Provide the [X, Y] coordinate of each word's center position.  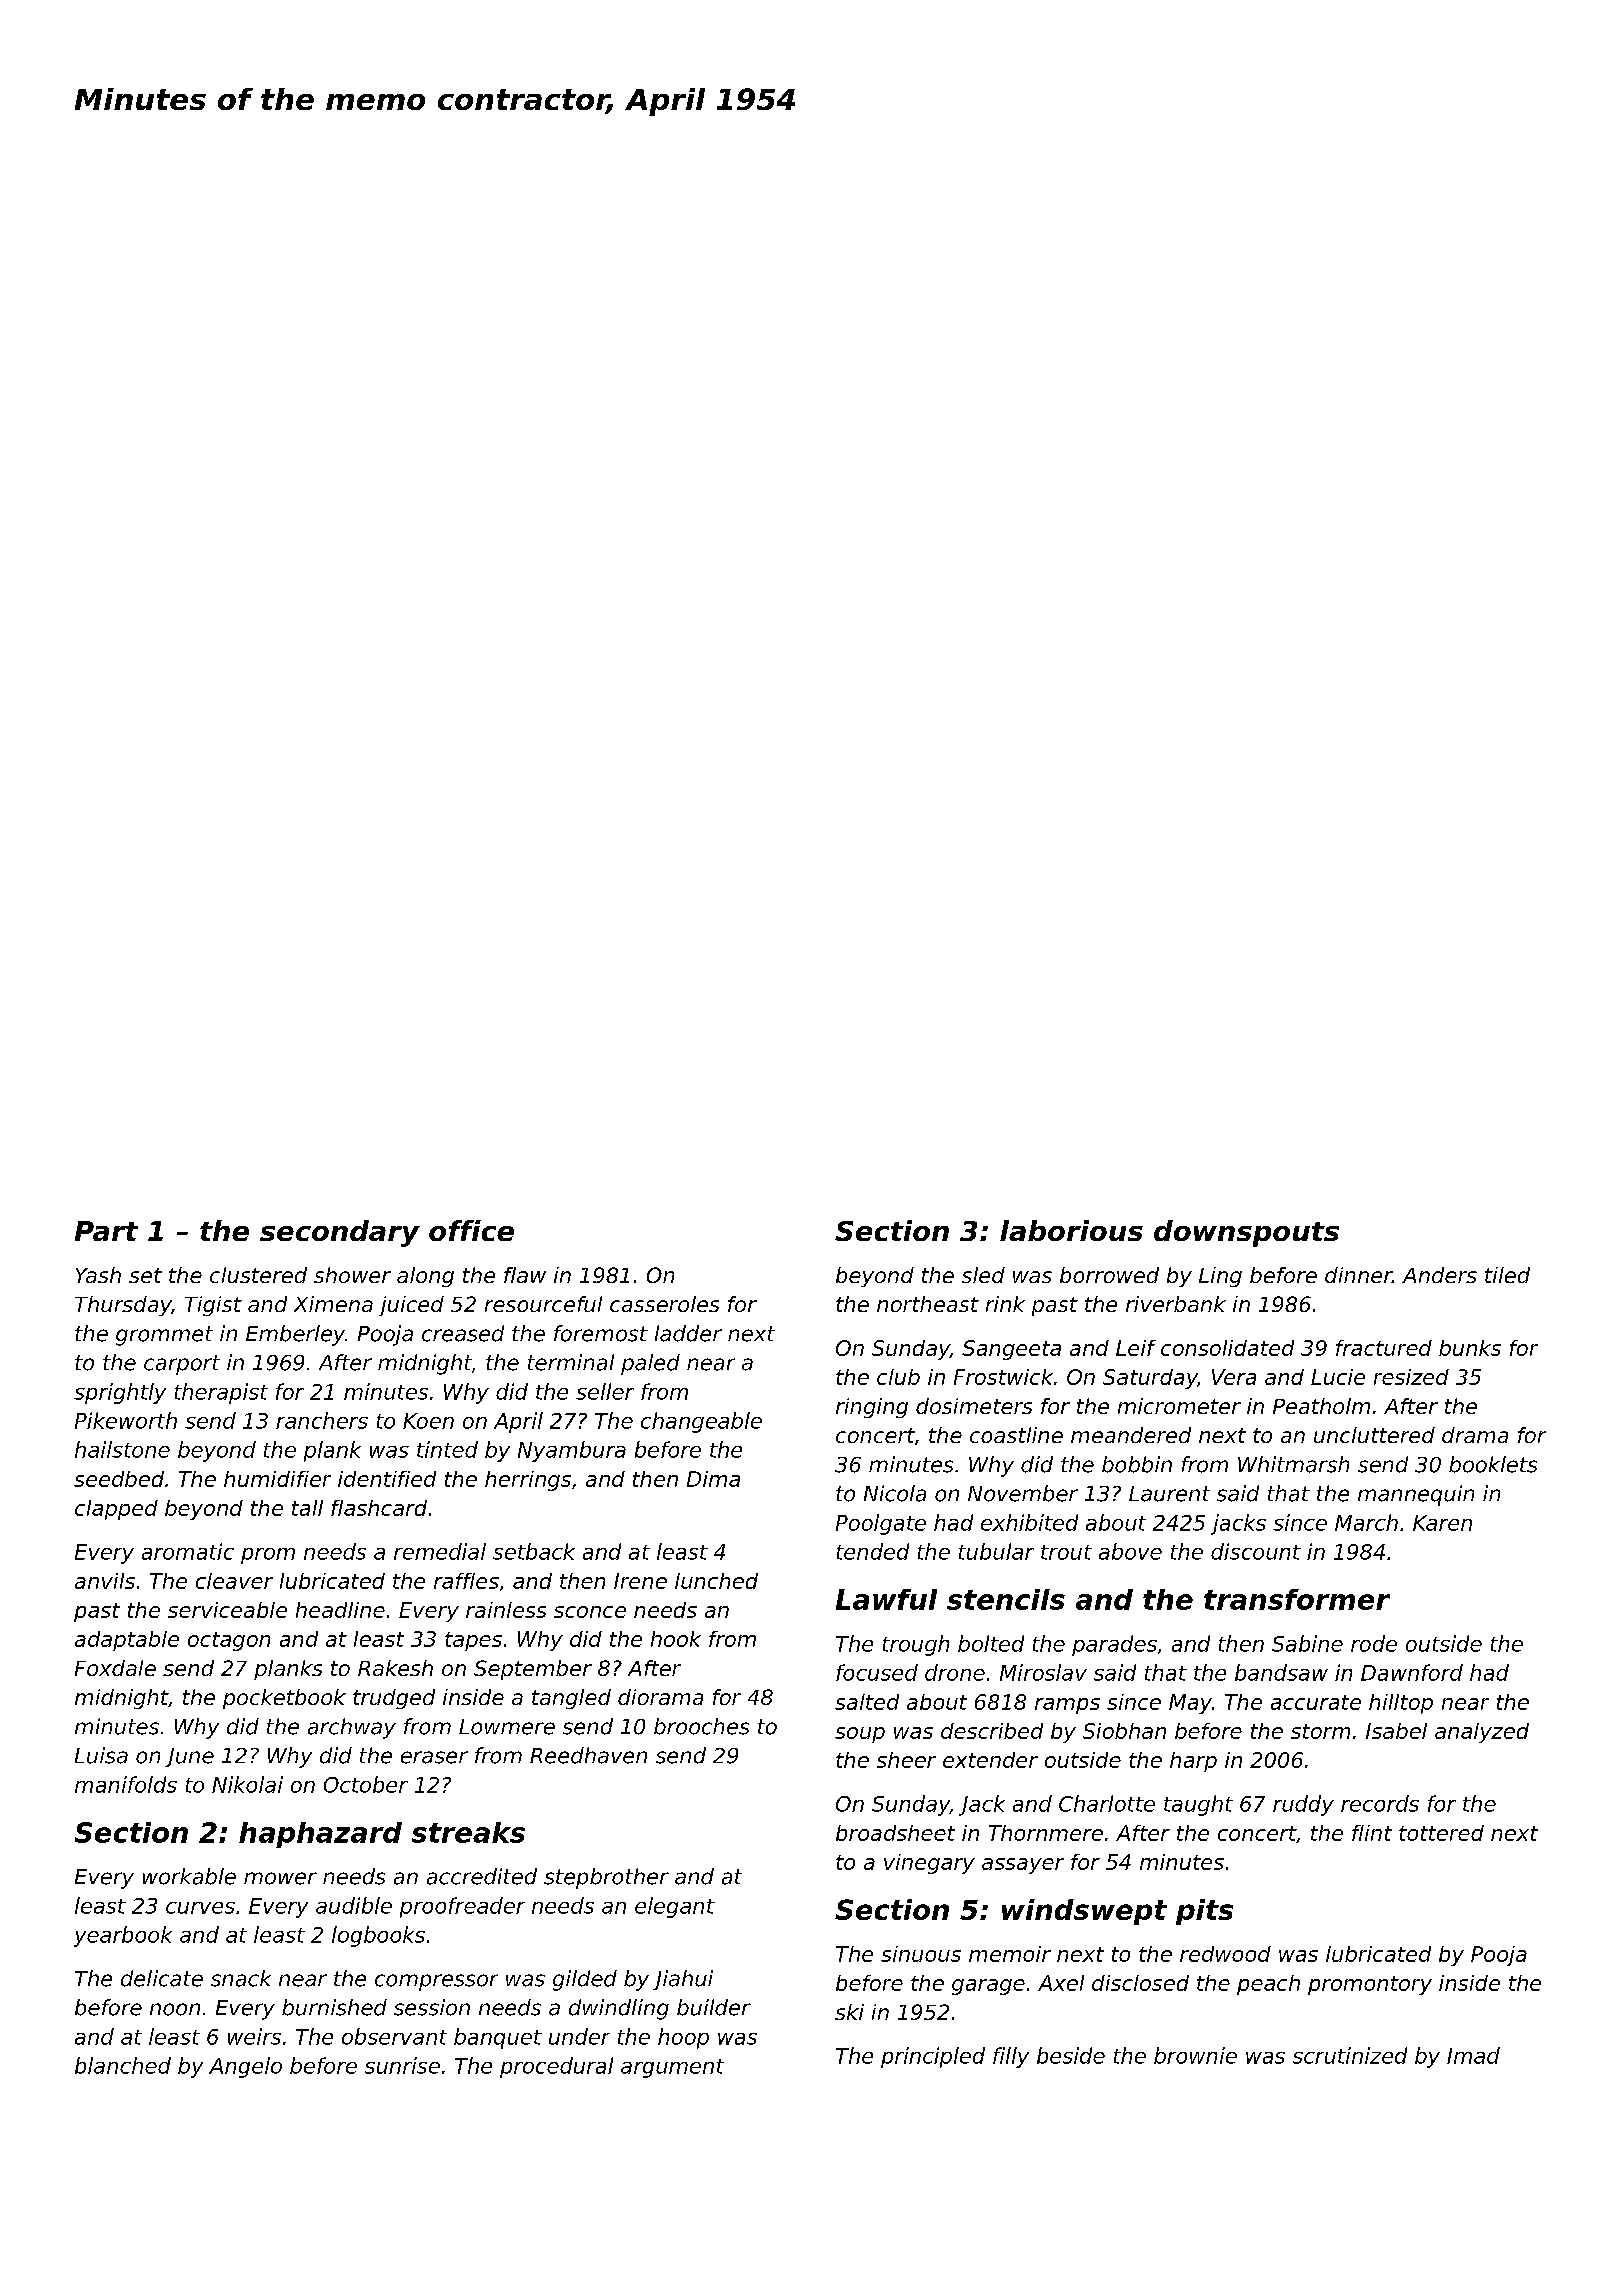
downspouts [1246, 1233]
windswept [1084, 1912]
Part [106, 1231]
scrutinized [1350, 2055]
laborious [1071, 1230]
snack [241, 1978]
